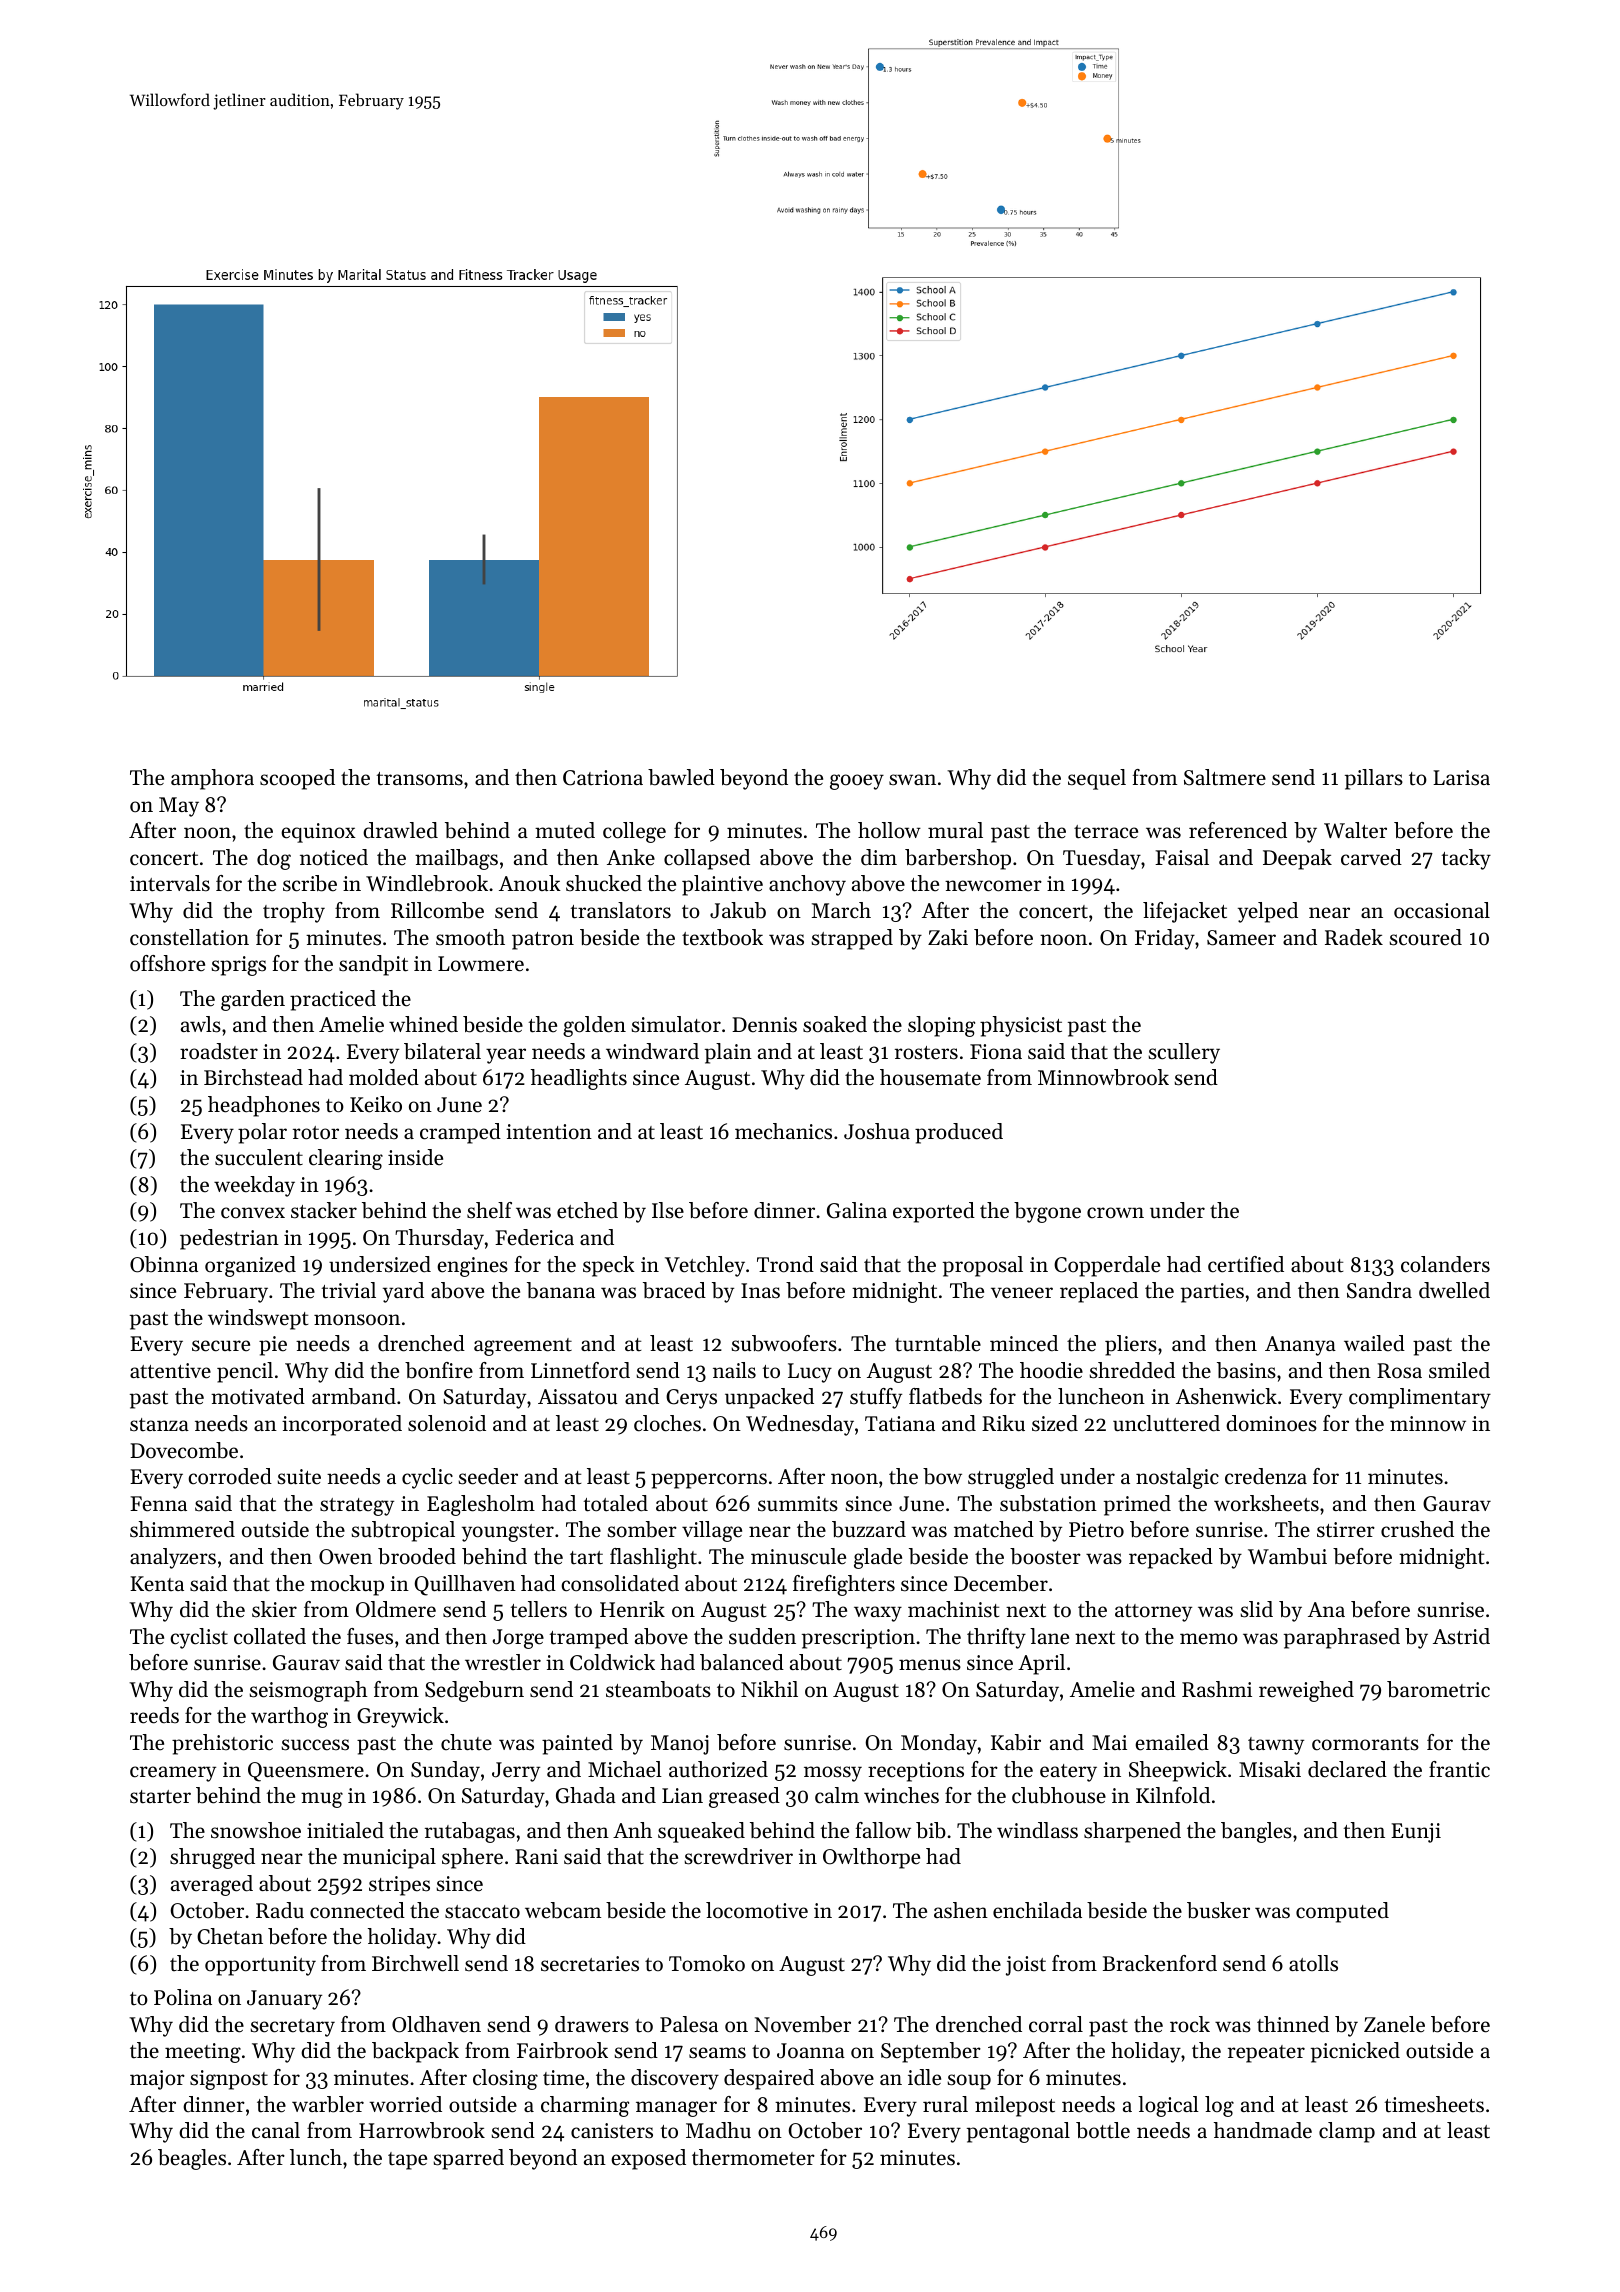 The image size is (1620, 2292). I want to click on receptions, so click(916, 1772).
